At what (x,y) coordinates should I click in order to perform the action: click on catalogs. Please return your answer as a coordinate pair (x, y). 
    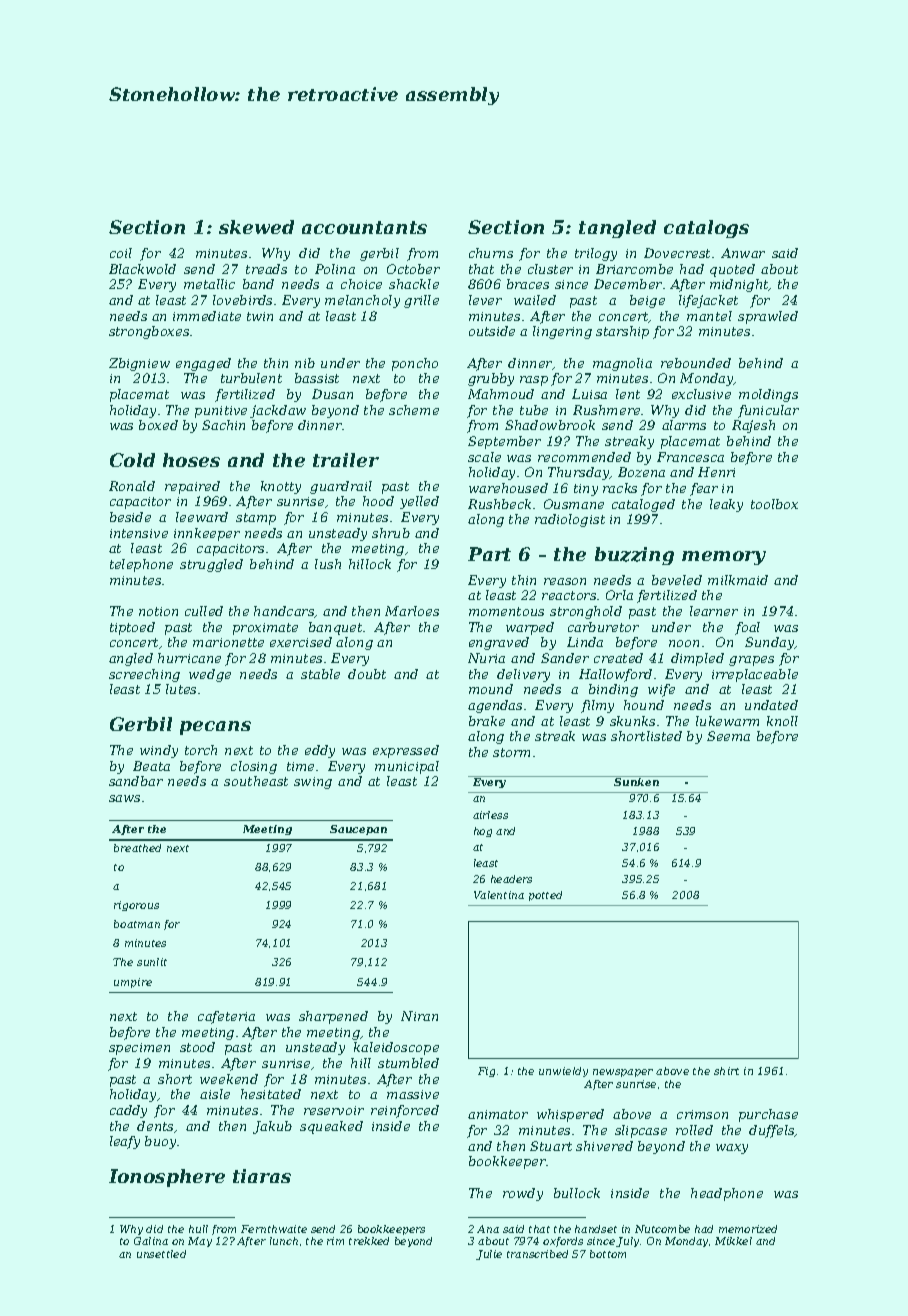
    Looking at the image, I should click on (706, 229).
